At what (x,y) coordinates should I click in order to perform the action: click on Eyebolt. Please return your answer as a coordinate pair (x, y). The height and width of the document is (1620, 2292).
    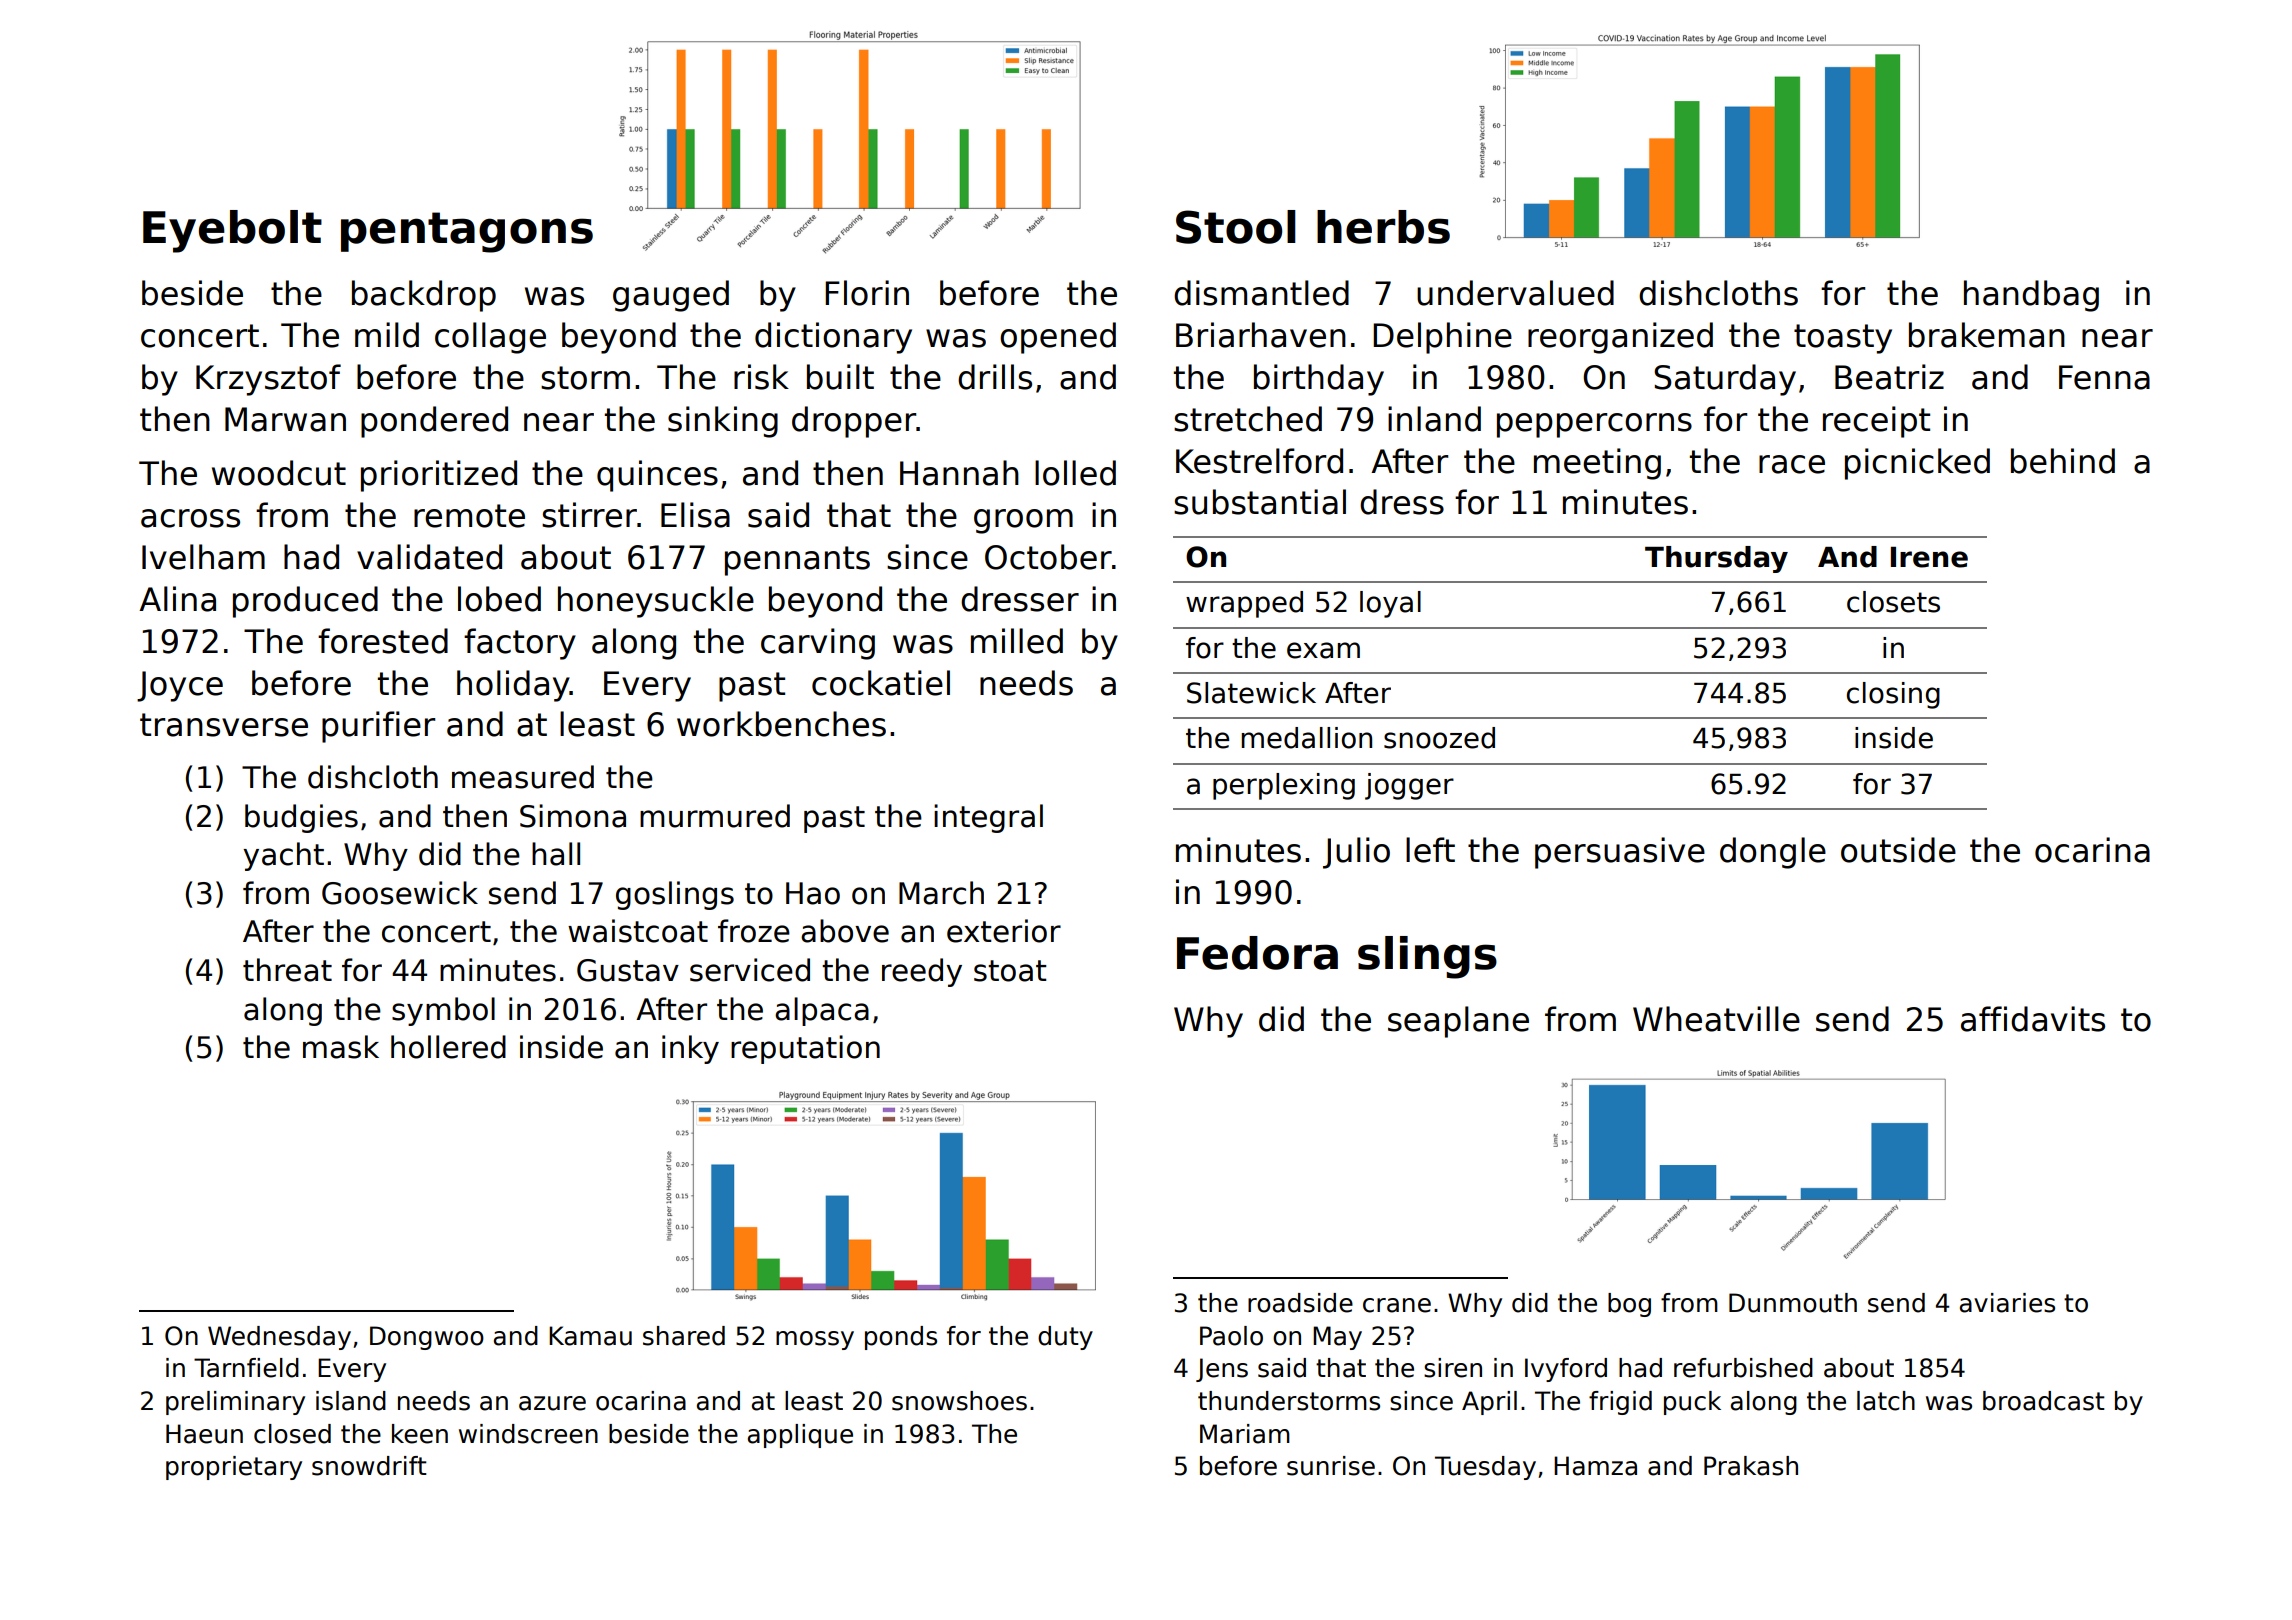
    Looking at the image, I should click on (232, 231).
